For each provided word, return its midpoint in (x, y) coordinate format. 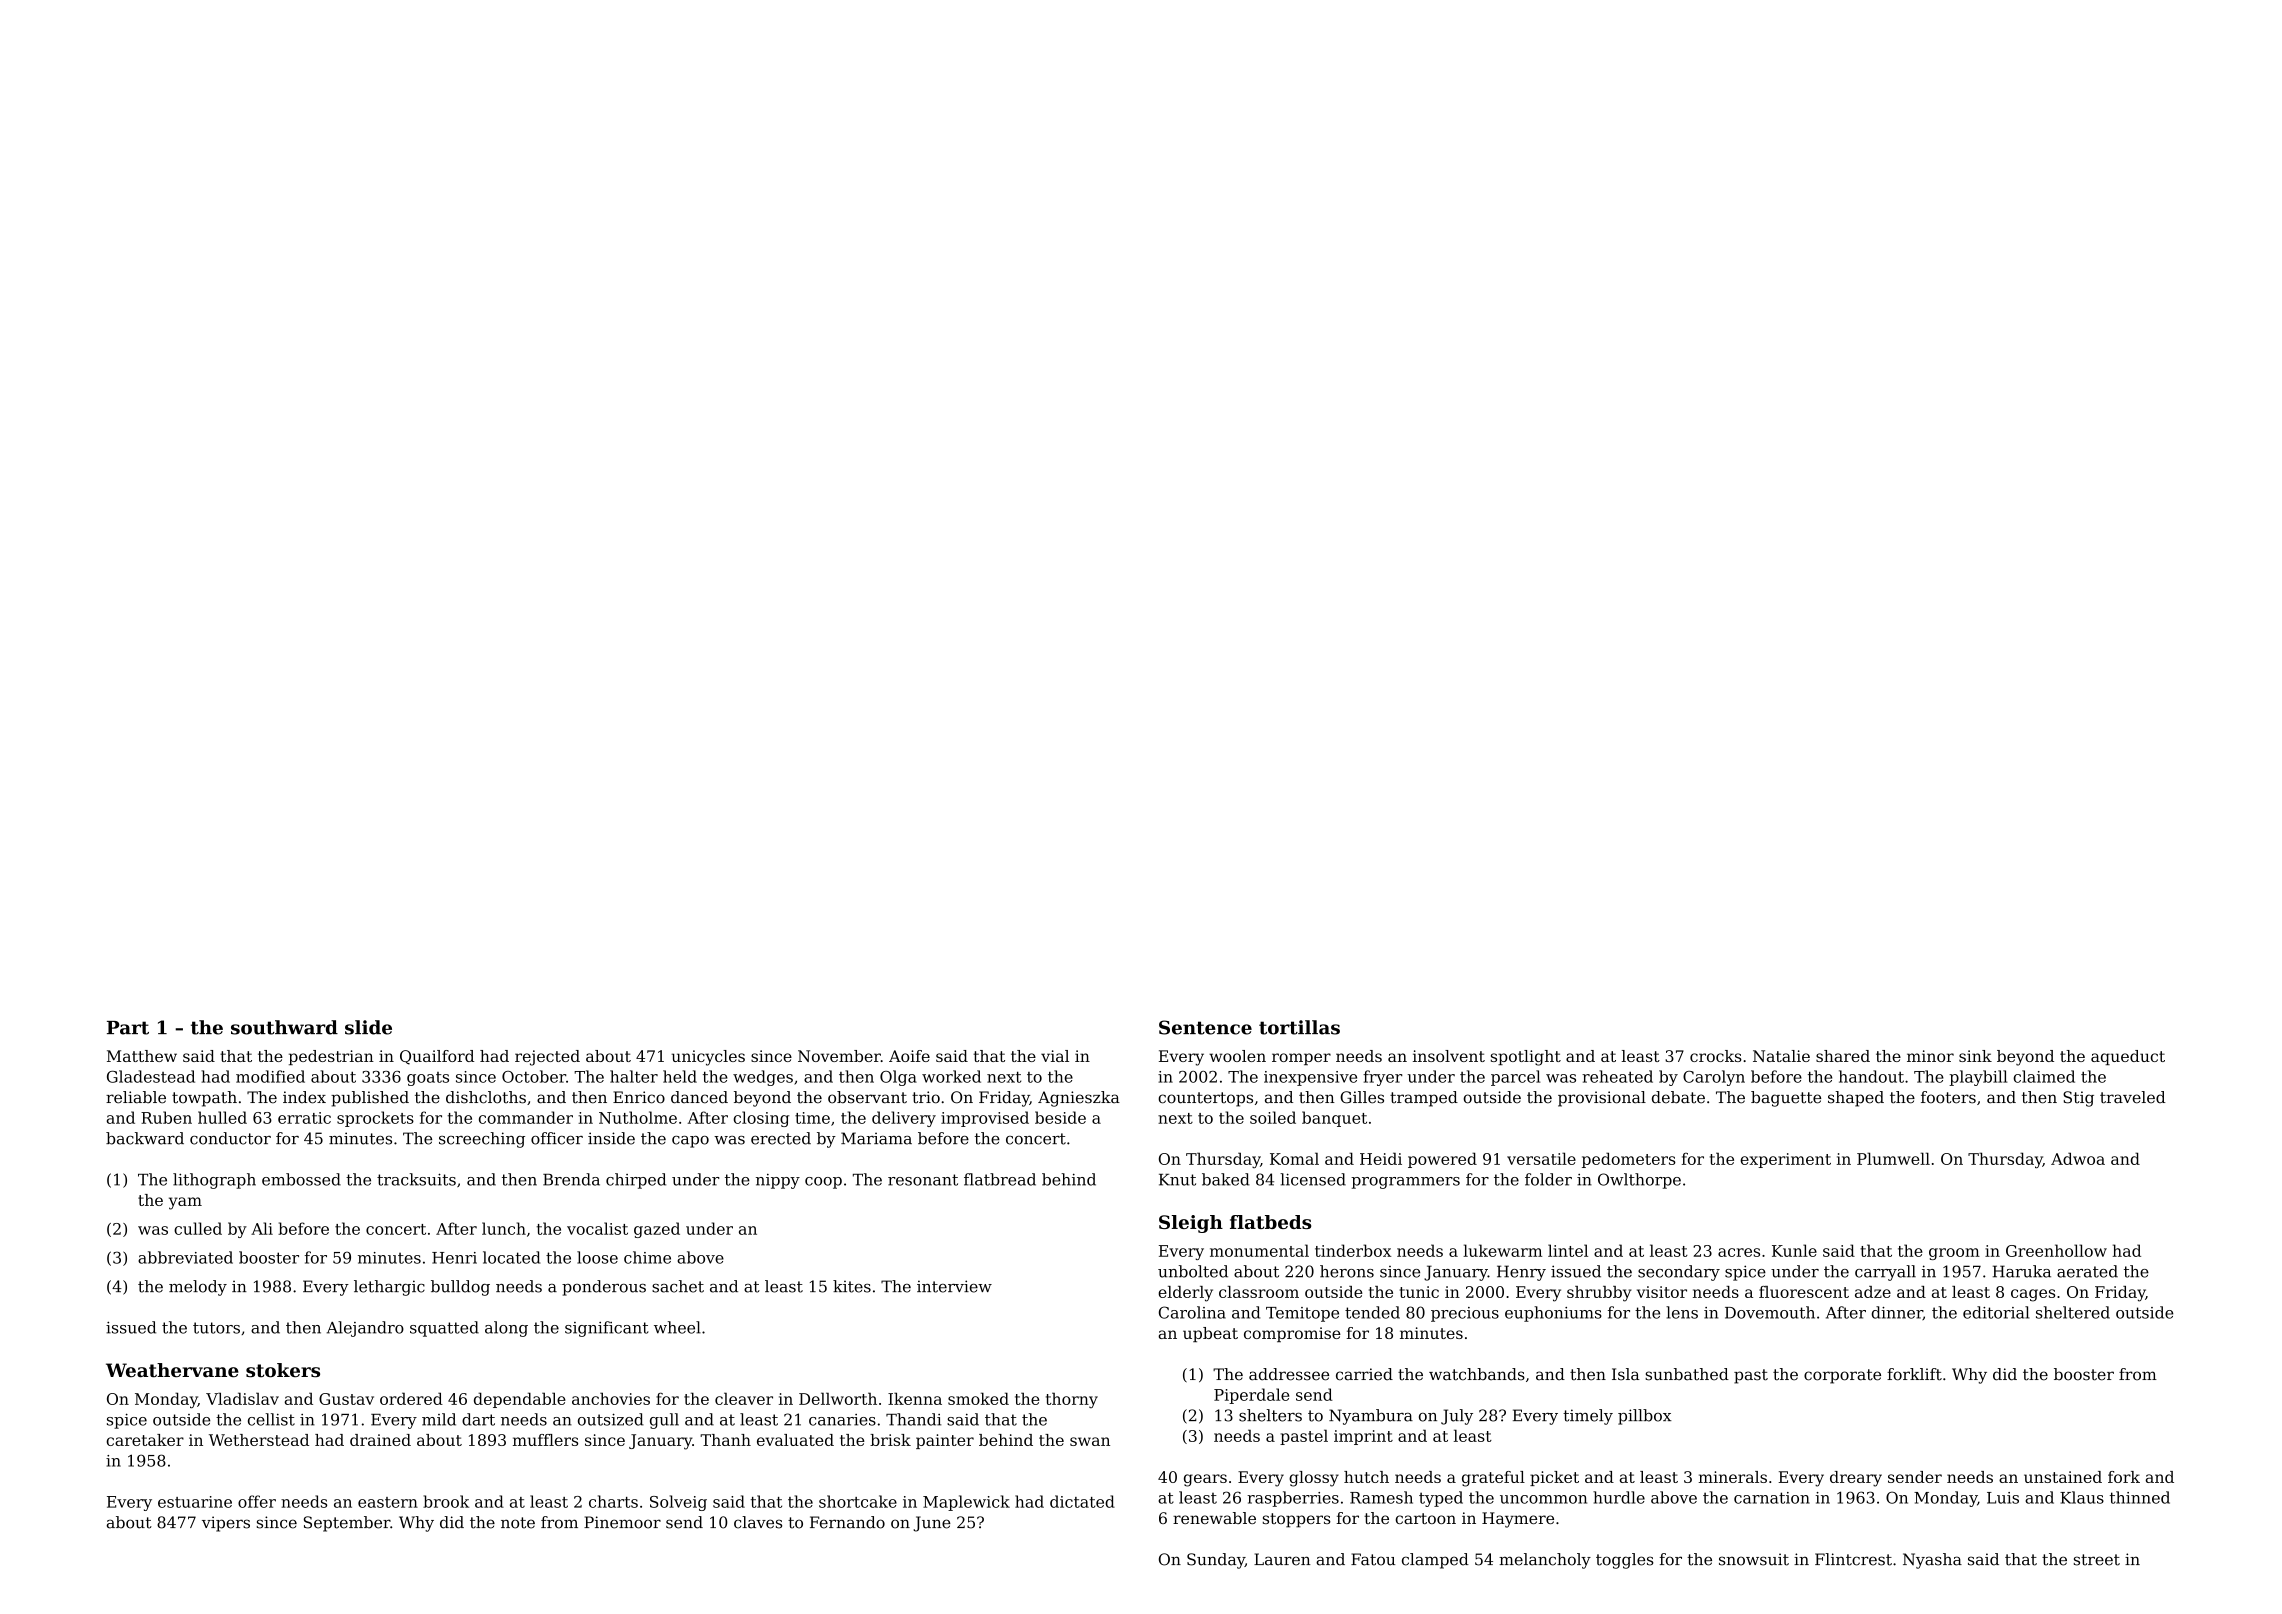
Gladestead (151, 1076)
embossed (301, 1179)
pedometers (1629, 1160)
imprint (1363, 1437)
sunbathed (1687, 1374)
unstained (2063, 1477)
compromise (1292, 1334)
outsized (611, 1419)
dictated (1082, 1501)
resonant (923, 1180)
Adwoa (2078, 1158)
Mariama (876, 1138)
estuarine (195, 1502)
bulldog (460, 1288)
